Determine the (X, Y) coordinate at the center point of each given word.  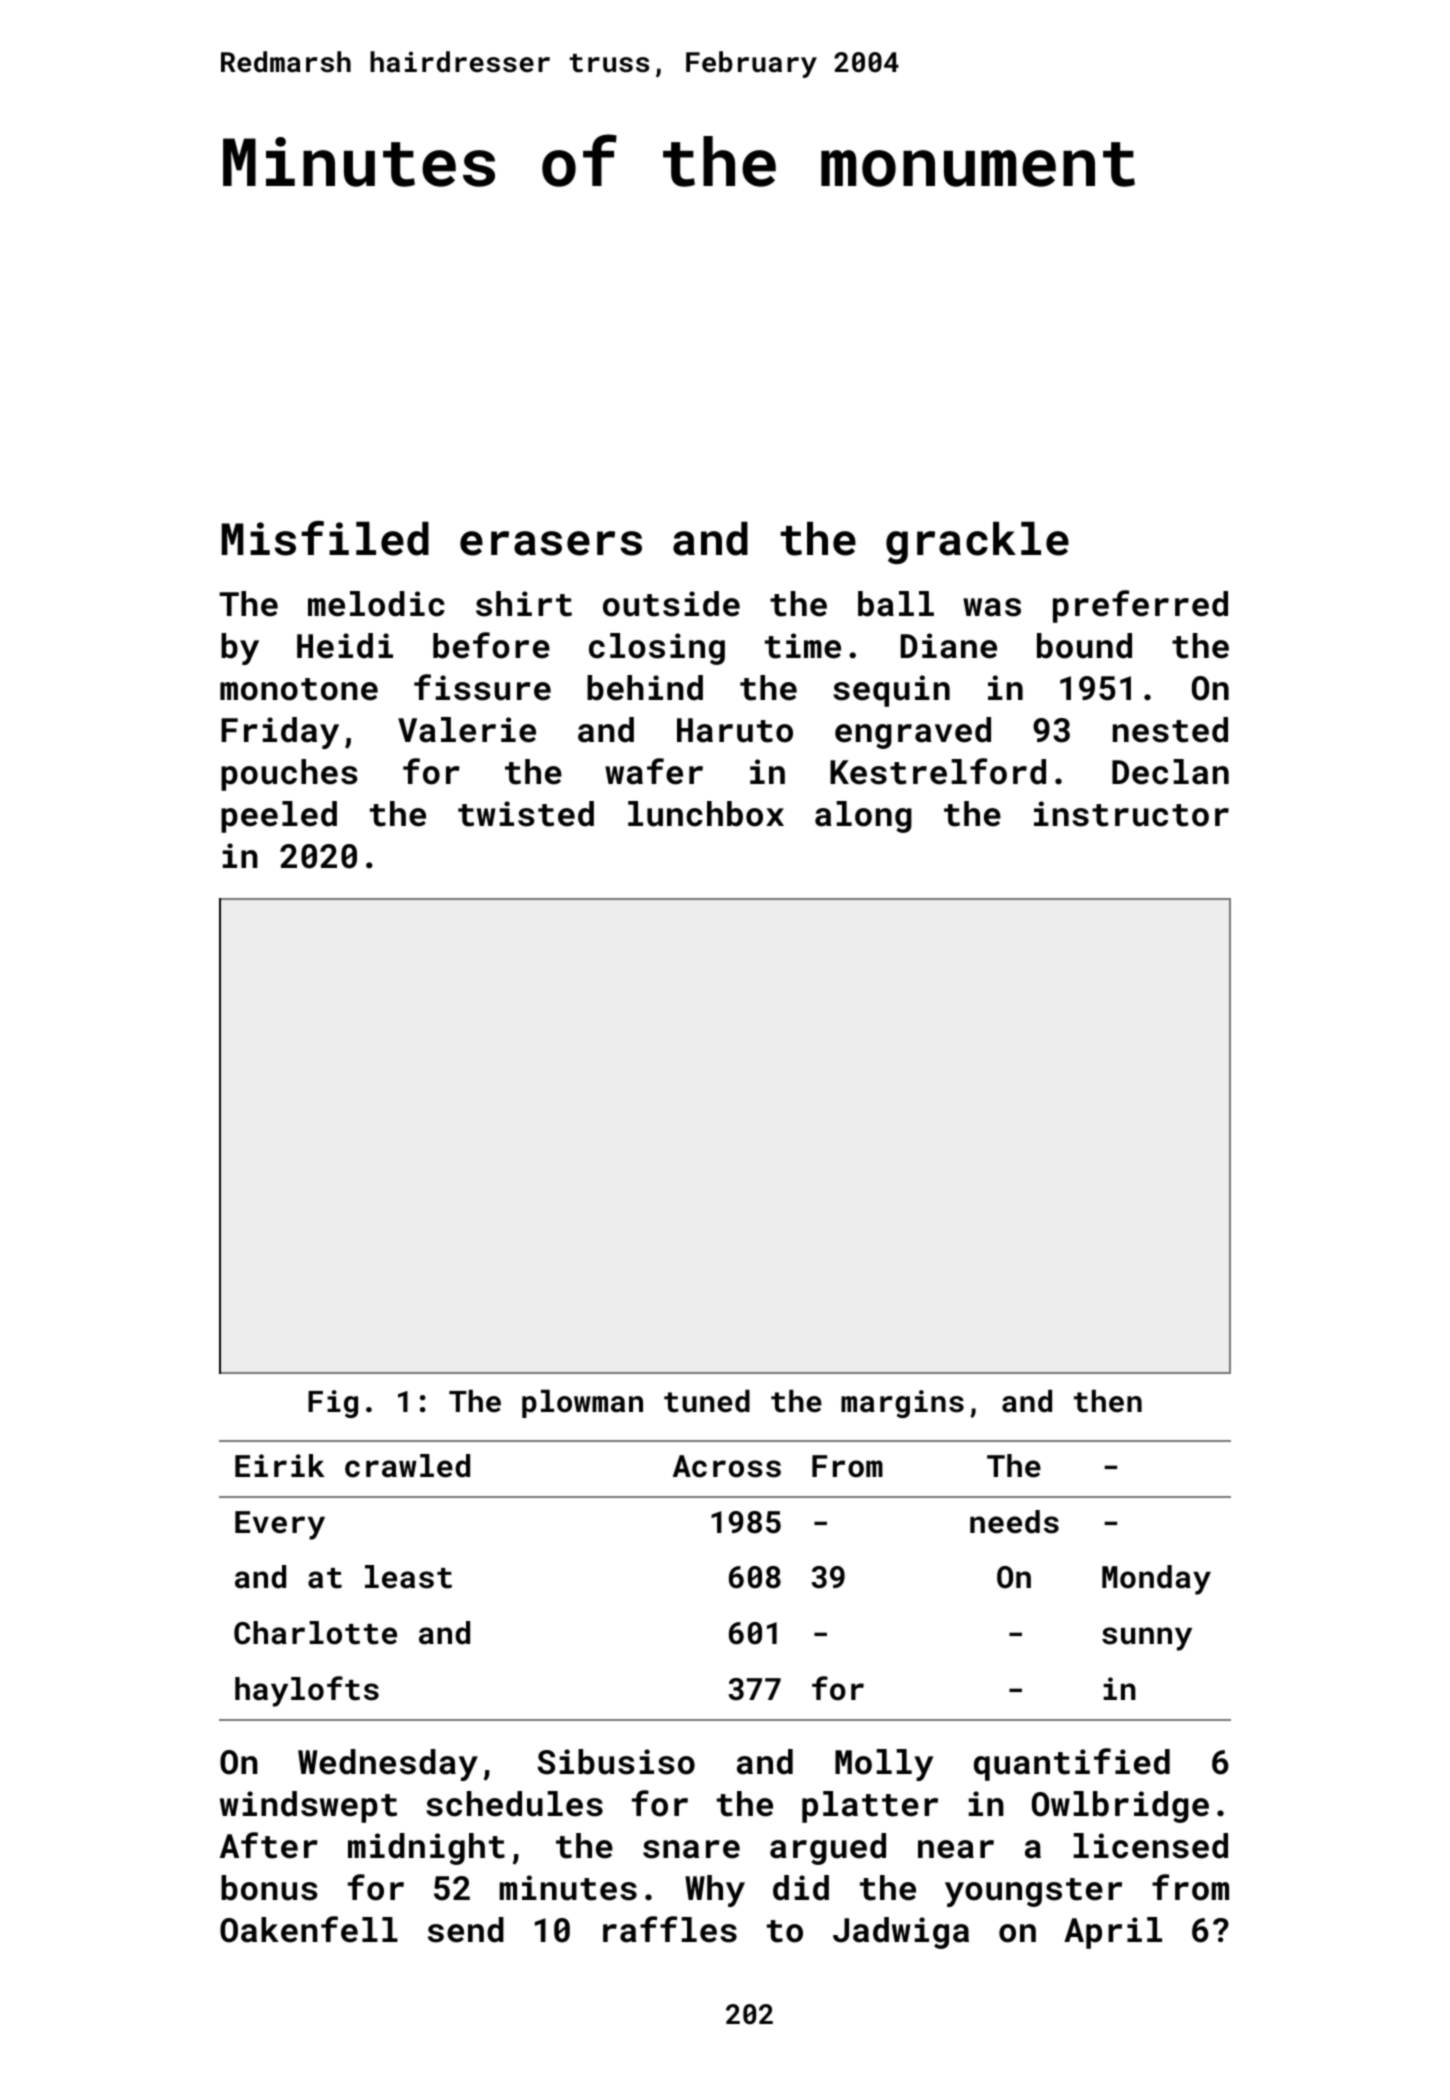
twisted (526, 814)
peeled (279, 817)
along (863, 817)
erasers (551, 543)
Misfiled (325, 538)
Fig (333, 1404)
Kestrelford (938, 771)
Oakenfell (309, 1929)
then (1108, 1401)
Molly (884, 1765)
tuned (707, 1401)
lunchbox (706, 814)
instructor (1131, 814)
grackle (977, 543)
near (956, 1849)
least (408, 1577)
